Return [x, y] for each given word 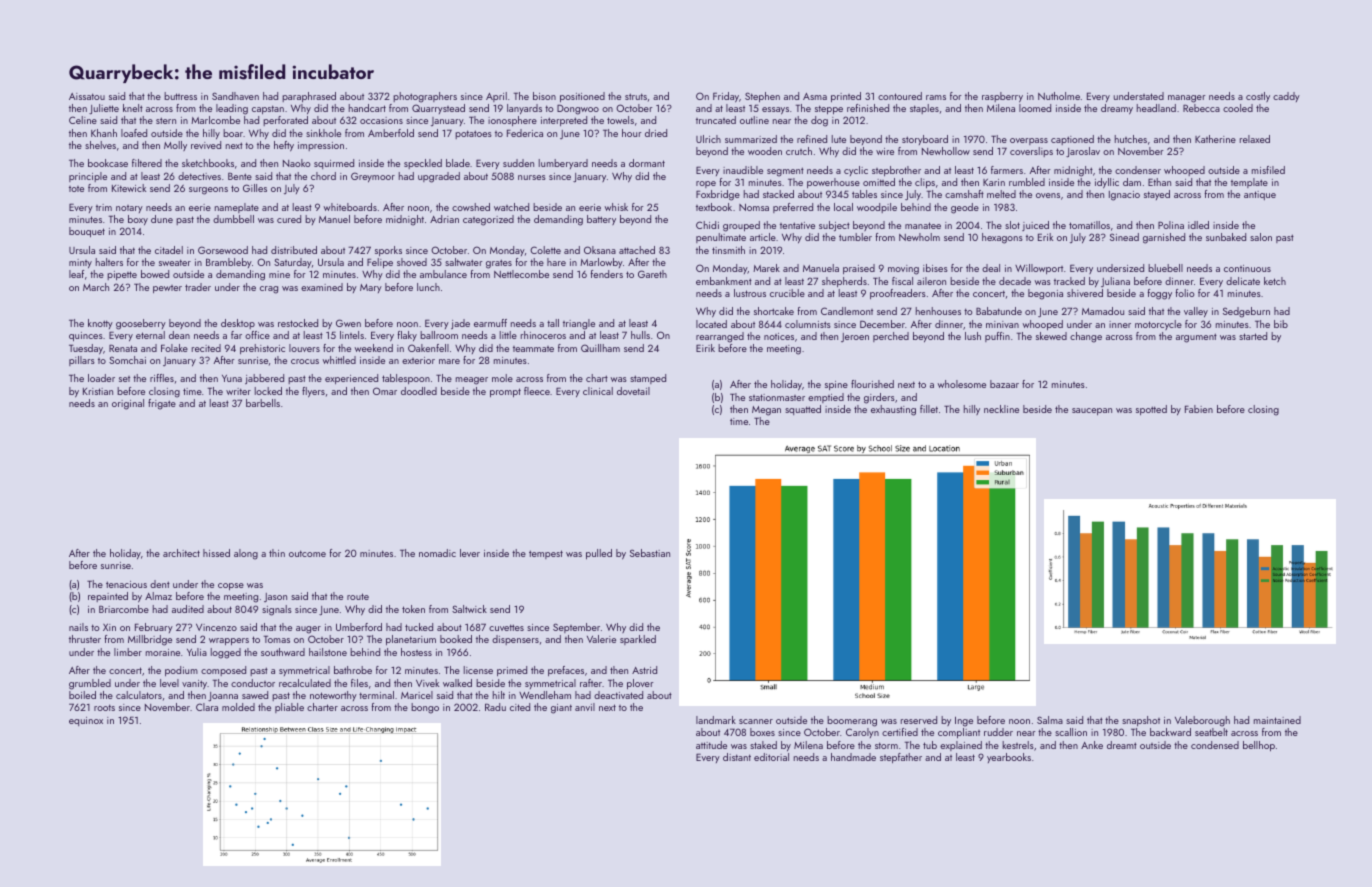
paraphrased [309, 97]
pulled [599, 554]
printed [846, 97]
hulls [640, 335]
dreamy [1117, 109]
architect [181, 553]
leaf [76, 274]
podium [181, 671]
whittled [339, 360]
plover [640, 684]
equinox [86, 721]
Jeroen [855, 337]
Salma [1050, 720]
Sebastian [650, 553]
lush [973, 336]
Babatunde [999, 311]
